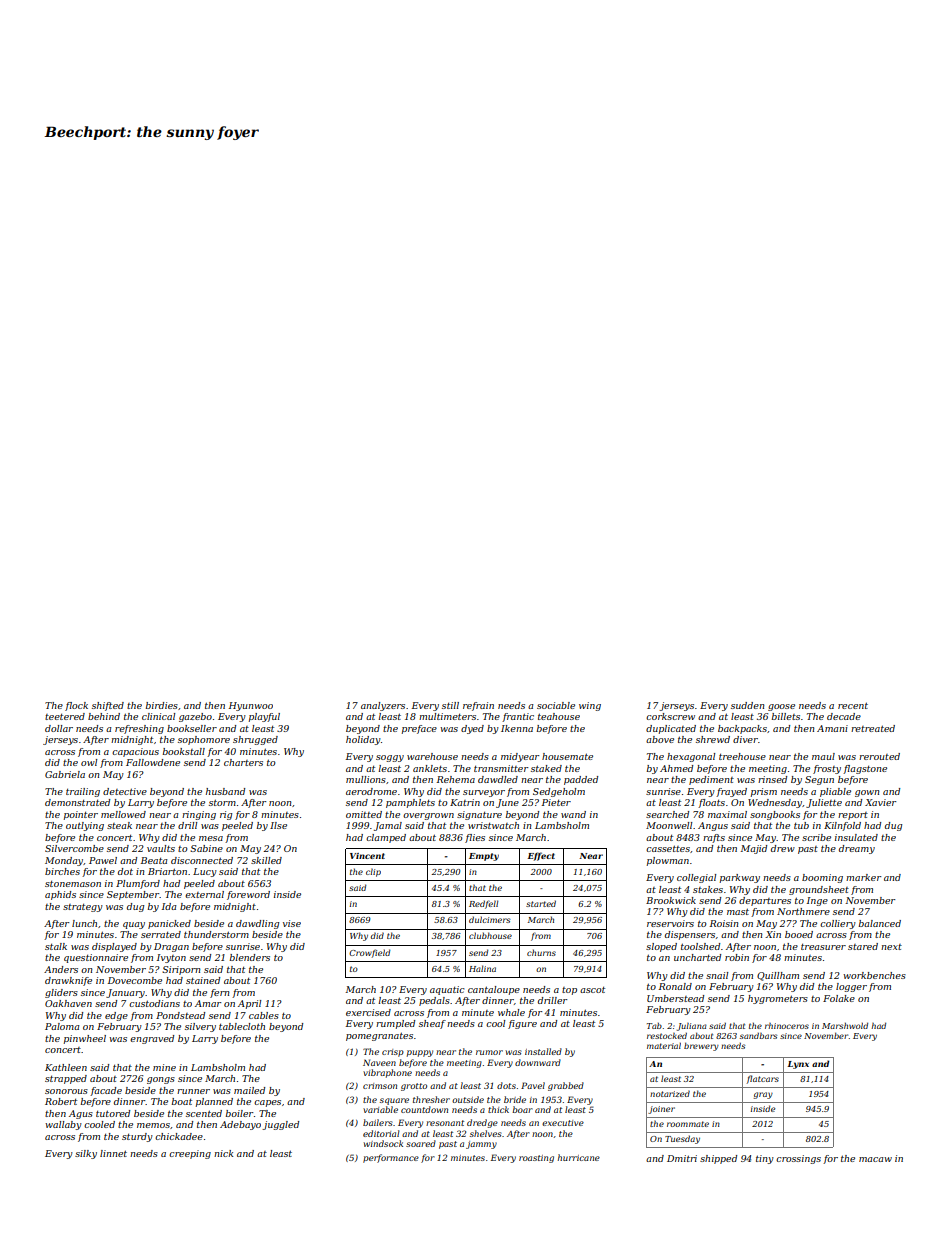 This screenshot has width=952, height=1233. I want to click on cables, so click(264, 1015).
